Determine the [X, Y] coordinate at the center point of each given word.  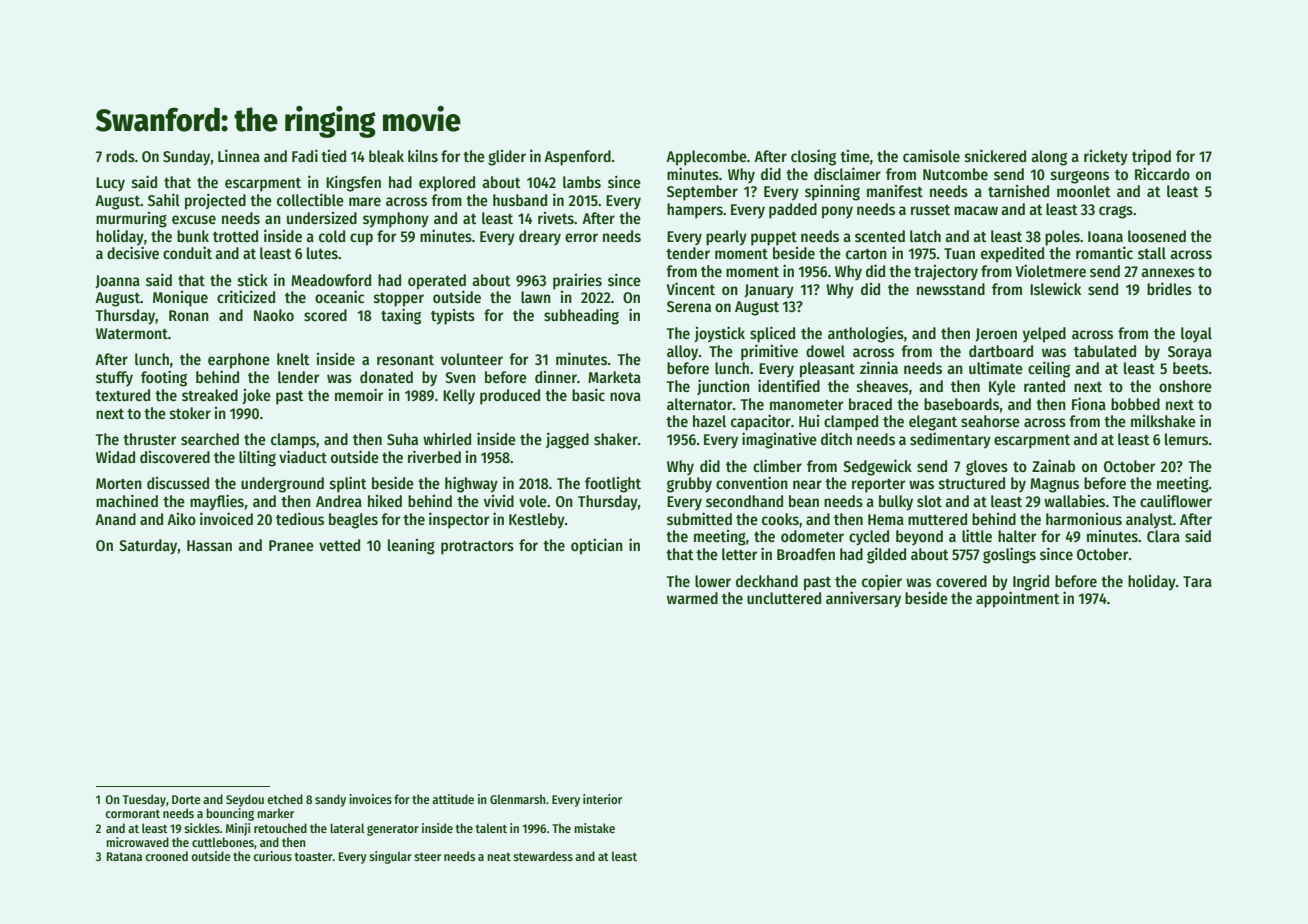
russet [930, 210]
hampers [695, 211]
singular [390, 857]
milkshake [1163, 421]
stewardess [543, 856]
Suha [402, 439]
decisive [133, 253]
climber [777, 465]
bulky [896, 503]
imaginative [779, 440]
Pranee [291, 545]
